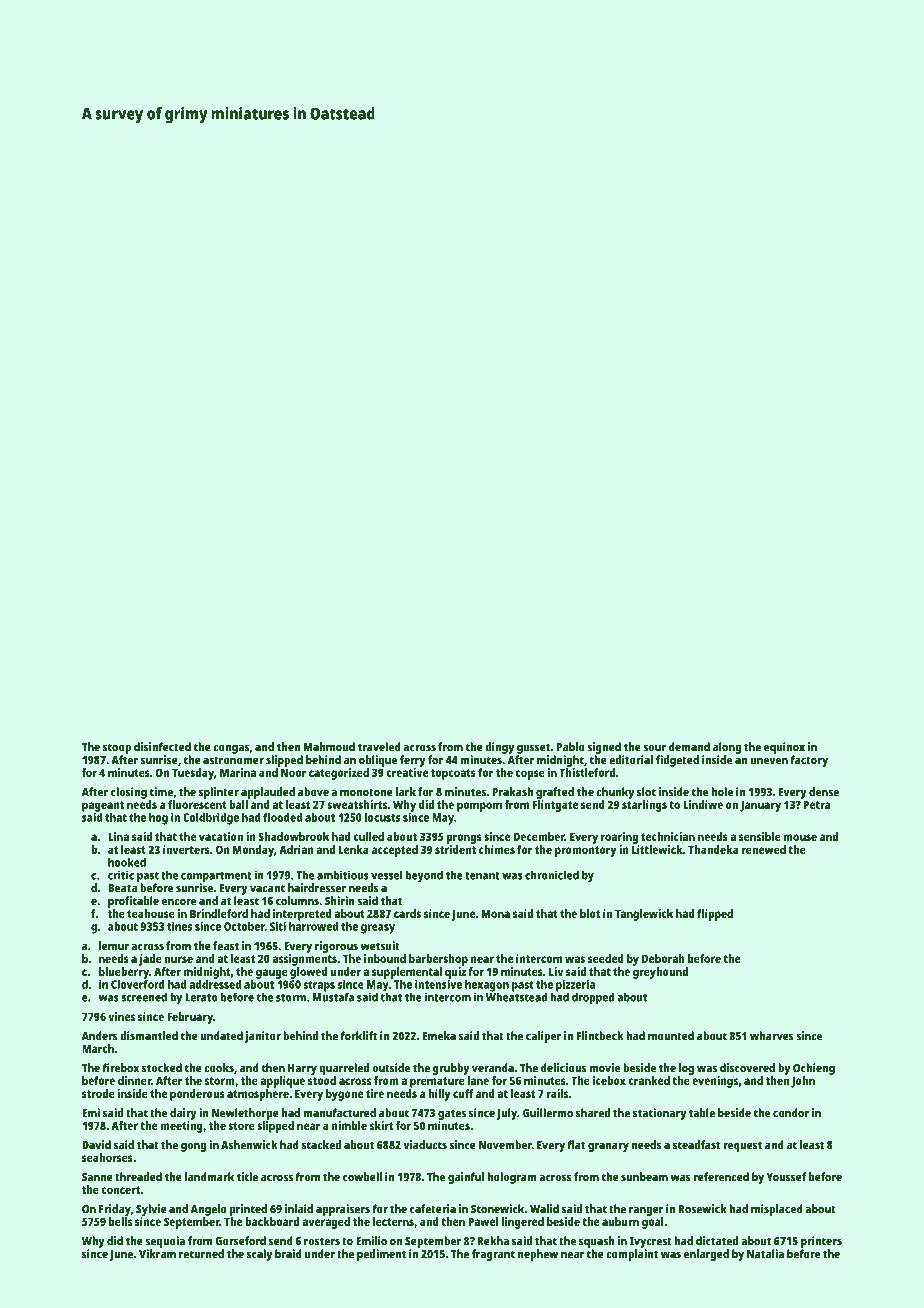  I want to click on renewed, so click(764, 849).
